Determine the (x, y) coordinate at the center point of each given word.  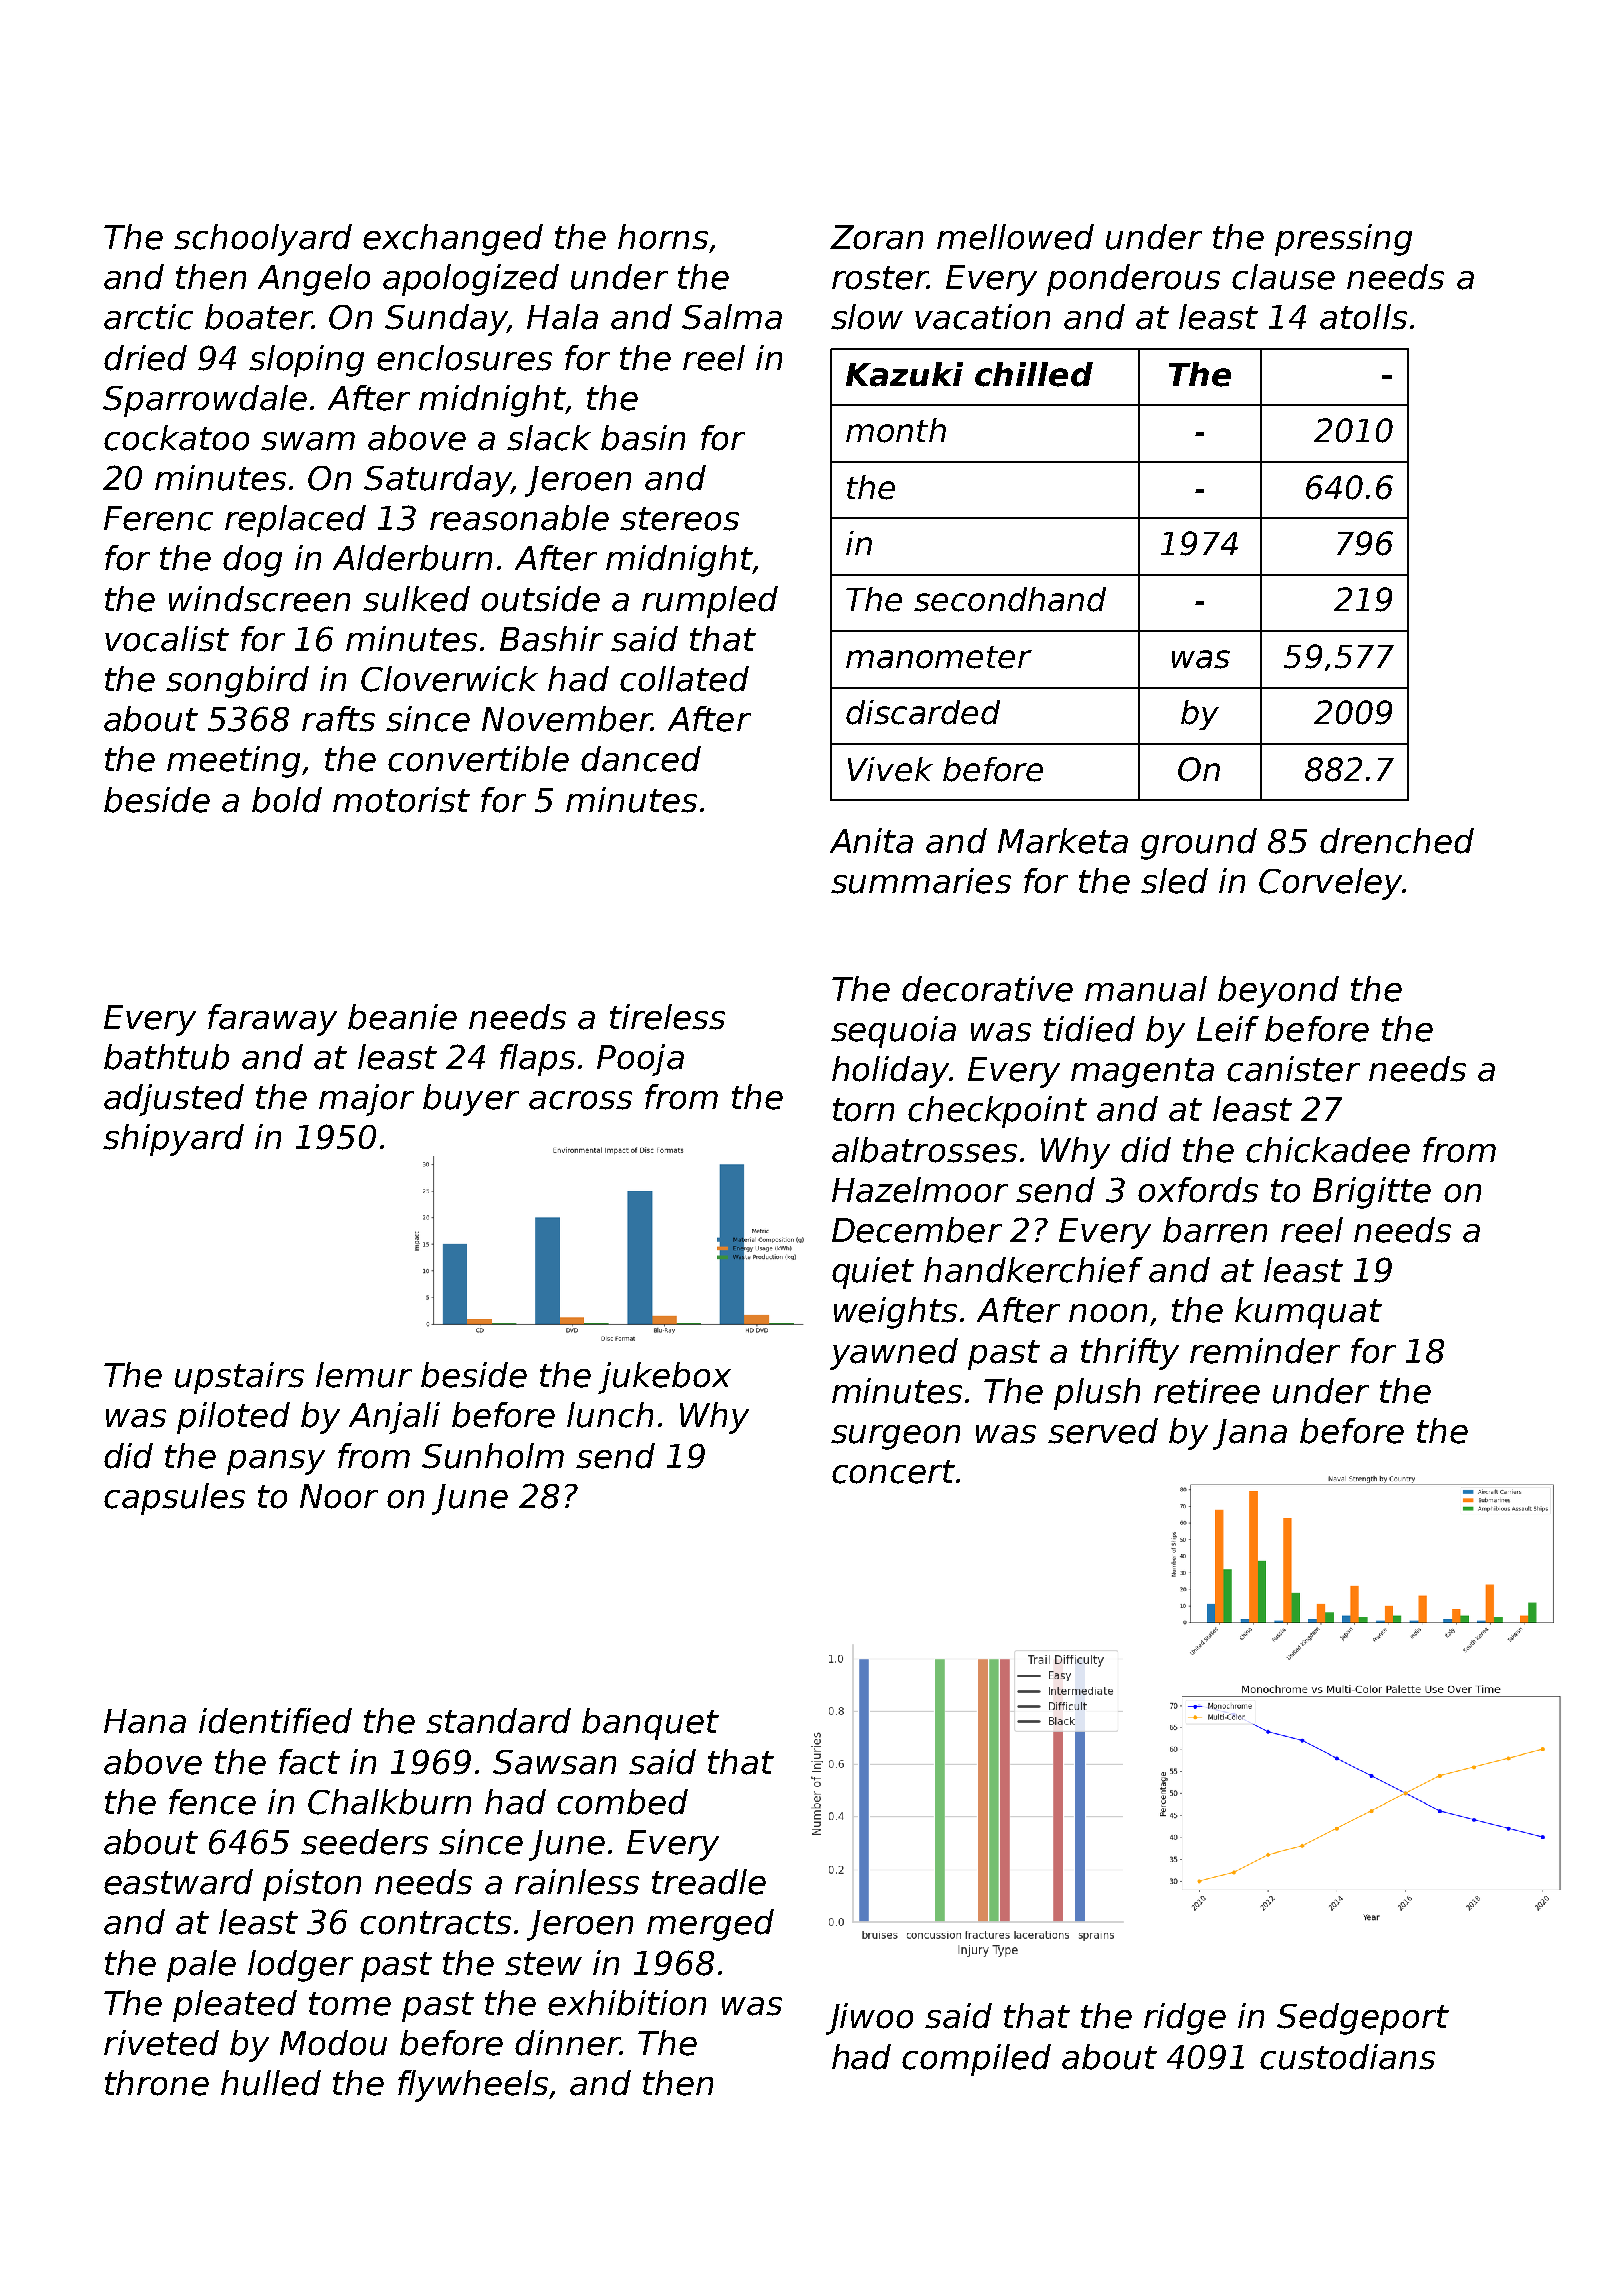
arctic (148, 317)
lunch (610, 1415)
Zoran (876, 237)
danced (641, 759)
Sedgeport (1363, 2019)
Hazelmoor (920, 1190)
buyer (471, 1100)
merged (710, 1925)
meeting (233, 762)
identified (275, 1721)
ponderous (1133, 280)
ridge (1185, 2019)
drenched (1397, 841)
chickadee (1328, 1150)
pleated (235, 2006)
